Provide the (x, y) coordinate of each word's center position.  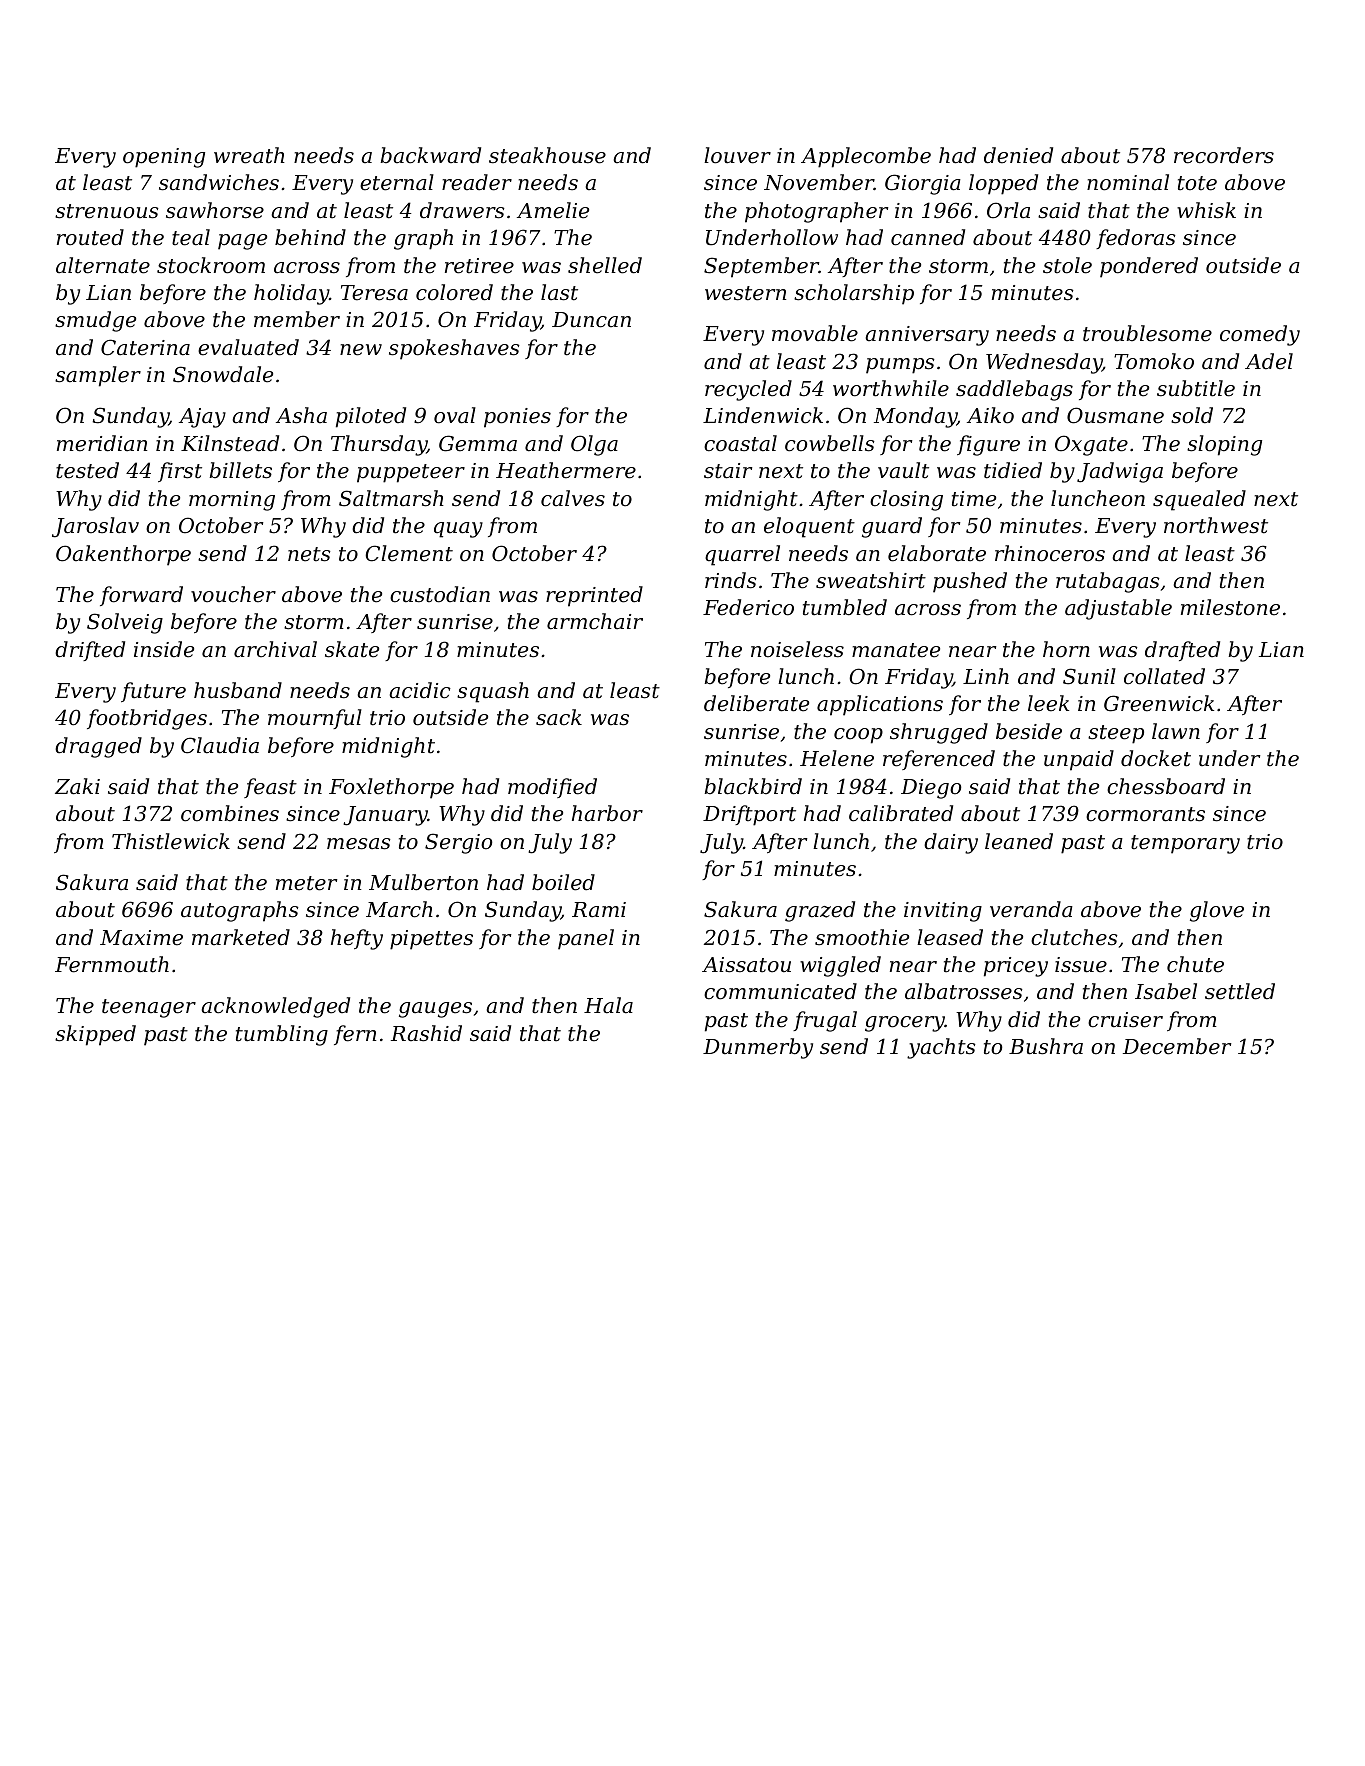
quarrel (742, 555)
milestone (1230, 607)
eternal (397, 182)
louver (737, 155)
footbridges (147, 719)
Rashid (426, 1033)
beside (1029, 731)
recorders (1224, 155)
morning (232, 501)
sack (559, 717)
